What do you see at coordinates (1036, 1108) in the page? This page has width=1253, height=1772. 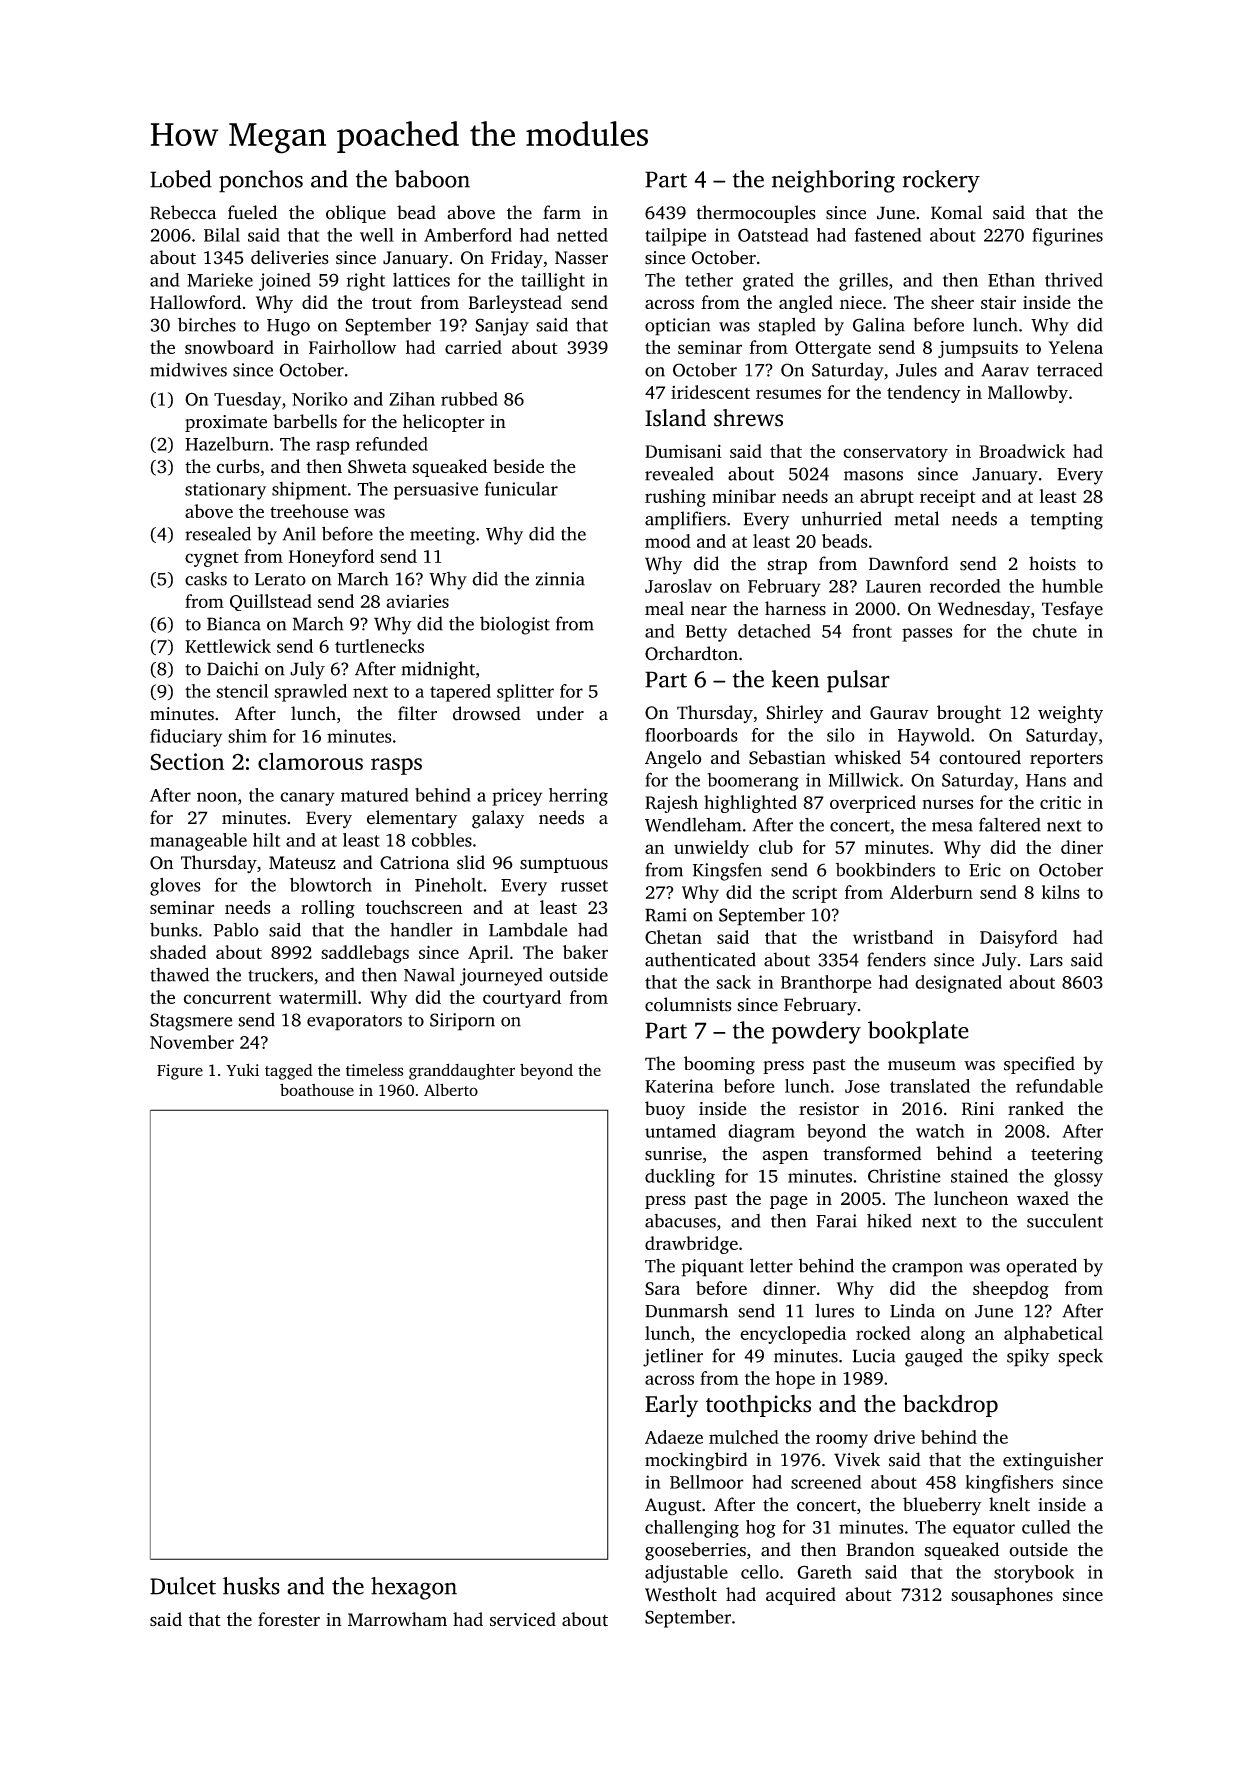 I see `ranked` at bounding box center [1036, 1108].
